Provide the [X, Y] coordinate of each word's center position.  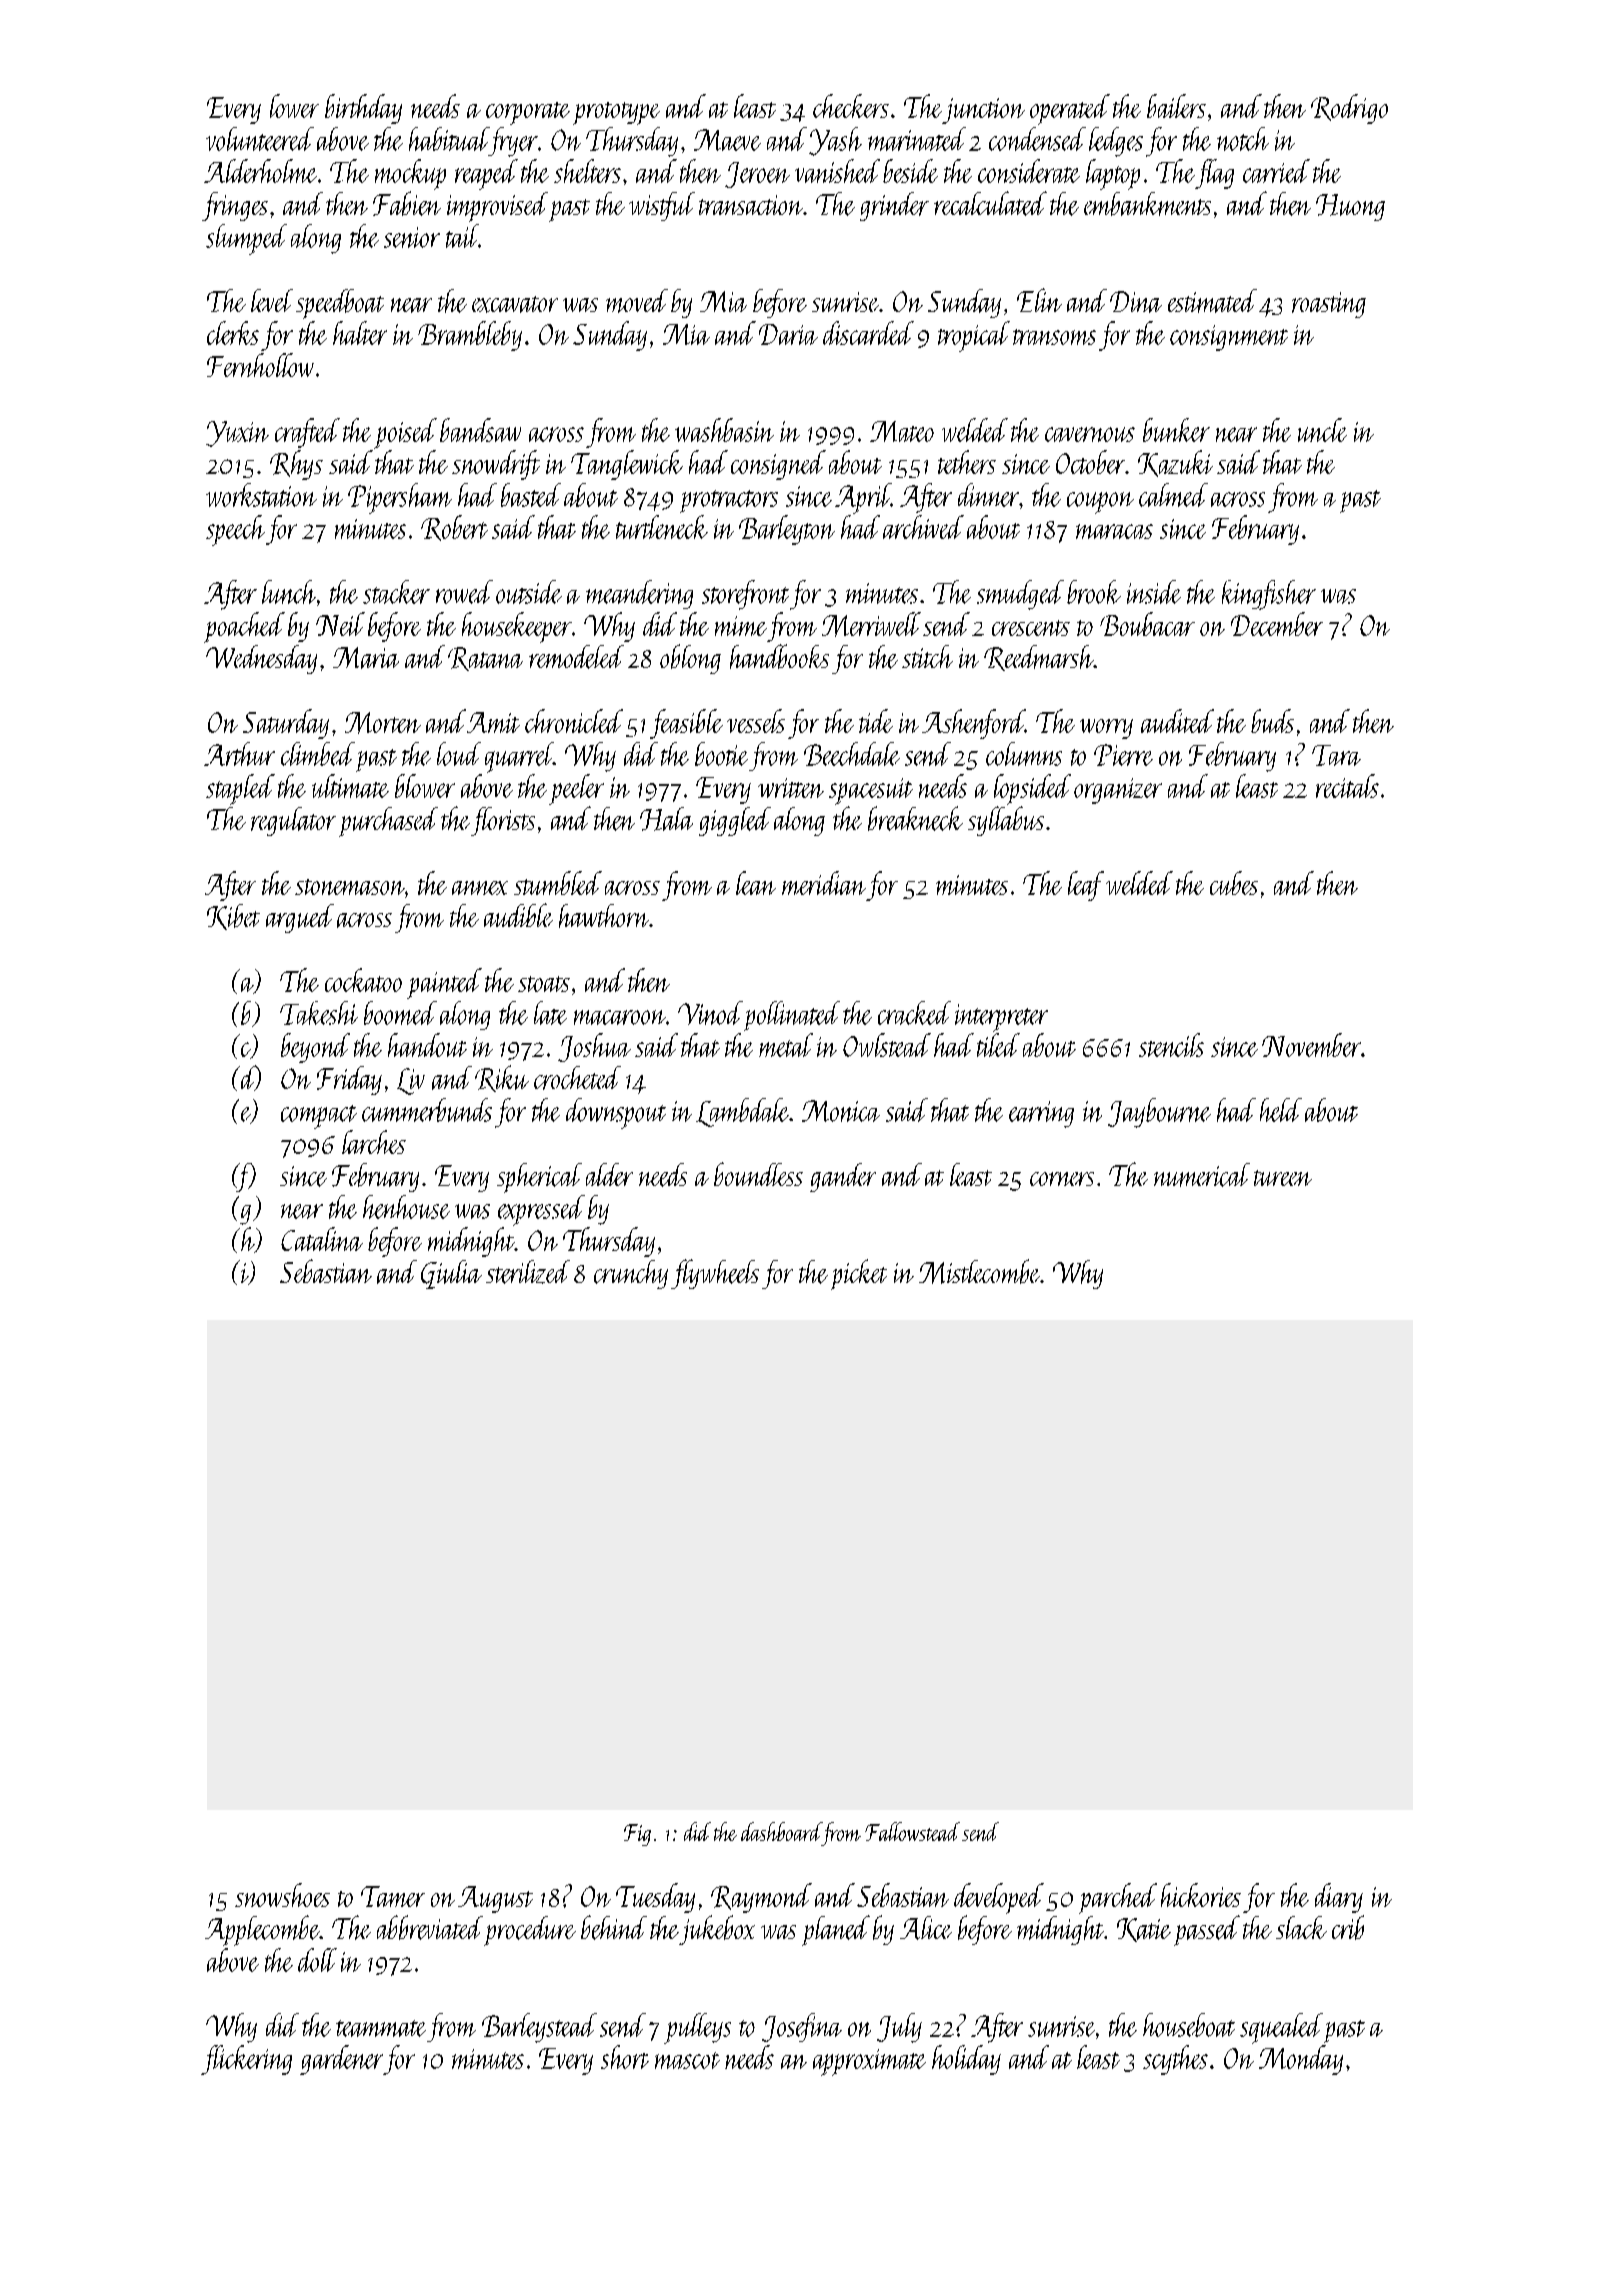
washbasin [724, 430]
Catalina [322, 1239]
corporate [528, 113]
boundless [758, 1174]
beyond [315, 1048]
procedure [530, 1931]
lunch [289, 592]
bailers [1176, 106]
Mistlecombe [979, 1271]
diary [1339, 1898]
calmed [1173, 495]
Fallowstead [912, 1831]
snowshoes [282, 1895]
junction [983, 111]
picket [859, 1274]
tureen [1283, 1178]
